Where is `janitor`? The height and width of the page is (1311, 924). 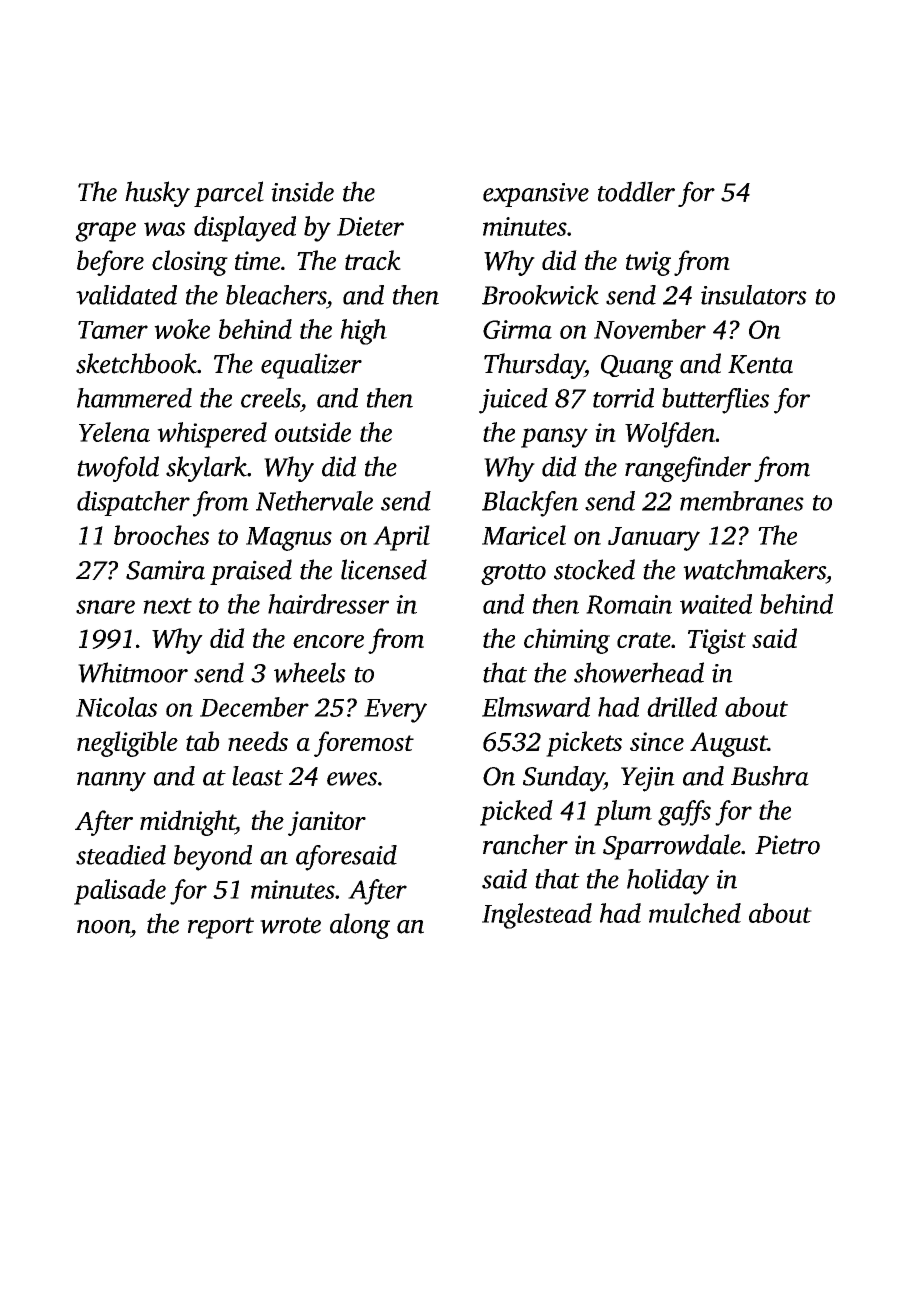 janitor is located at coordinates (327, 823).
